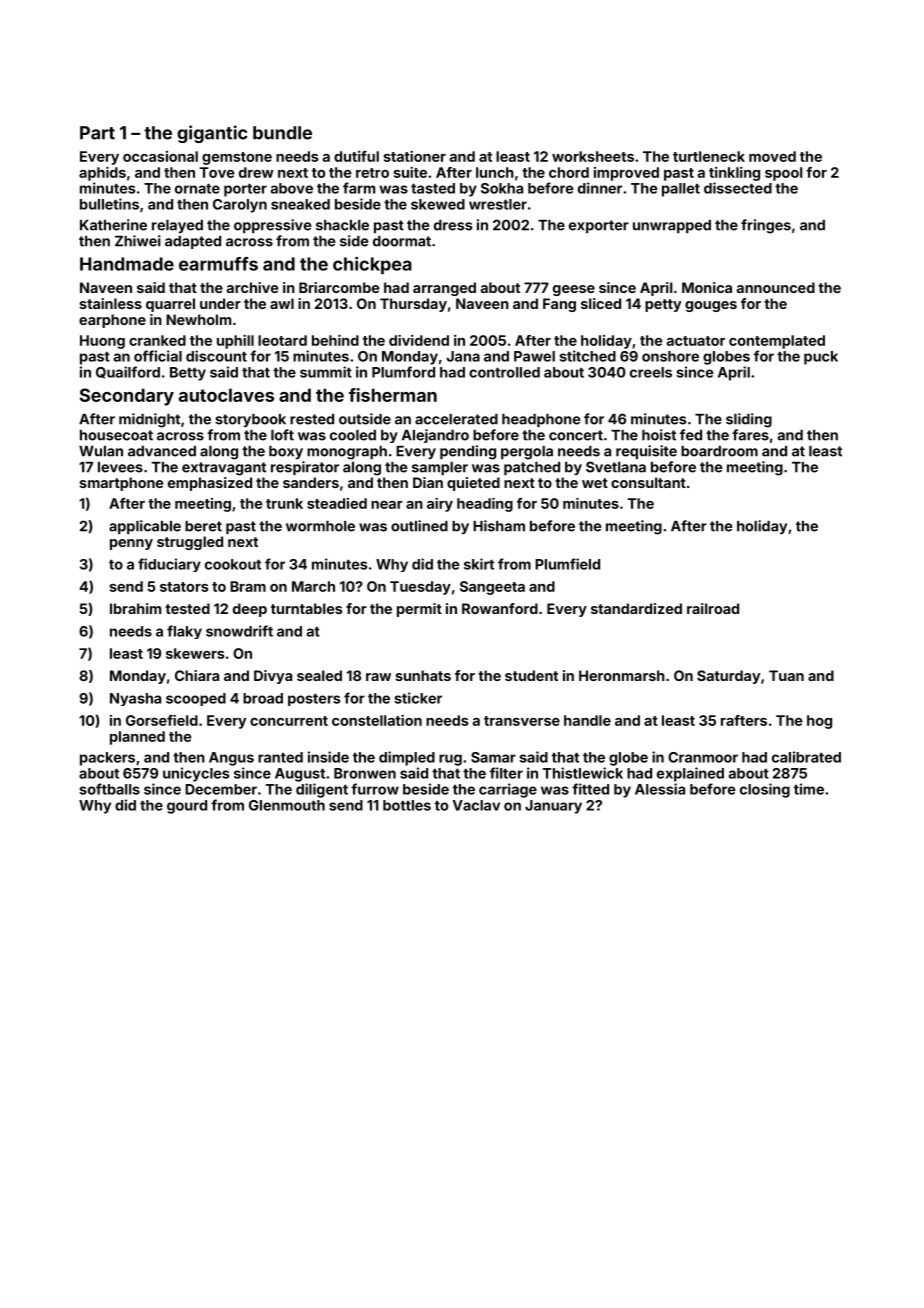 Image resolution: width=924 pixels, height=1308 pixels. Describe the element at coordinates (272, 226) in the document. I see `oppressive` at that location.
